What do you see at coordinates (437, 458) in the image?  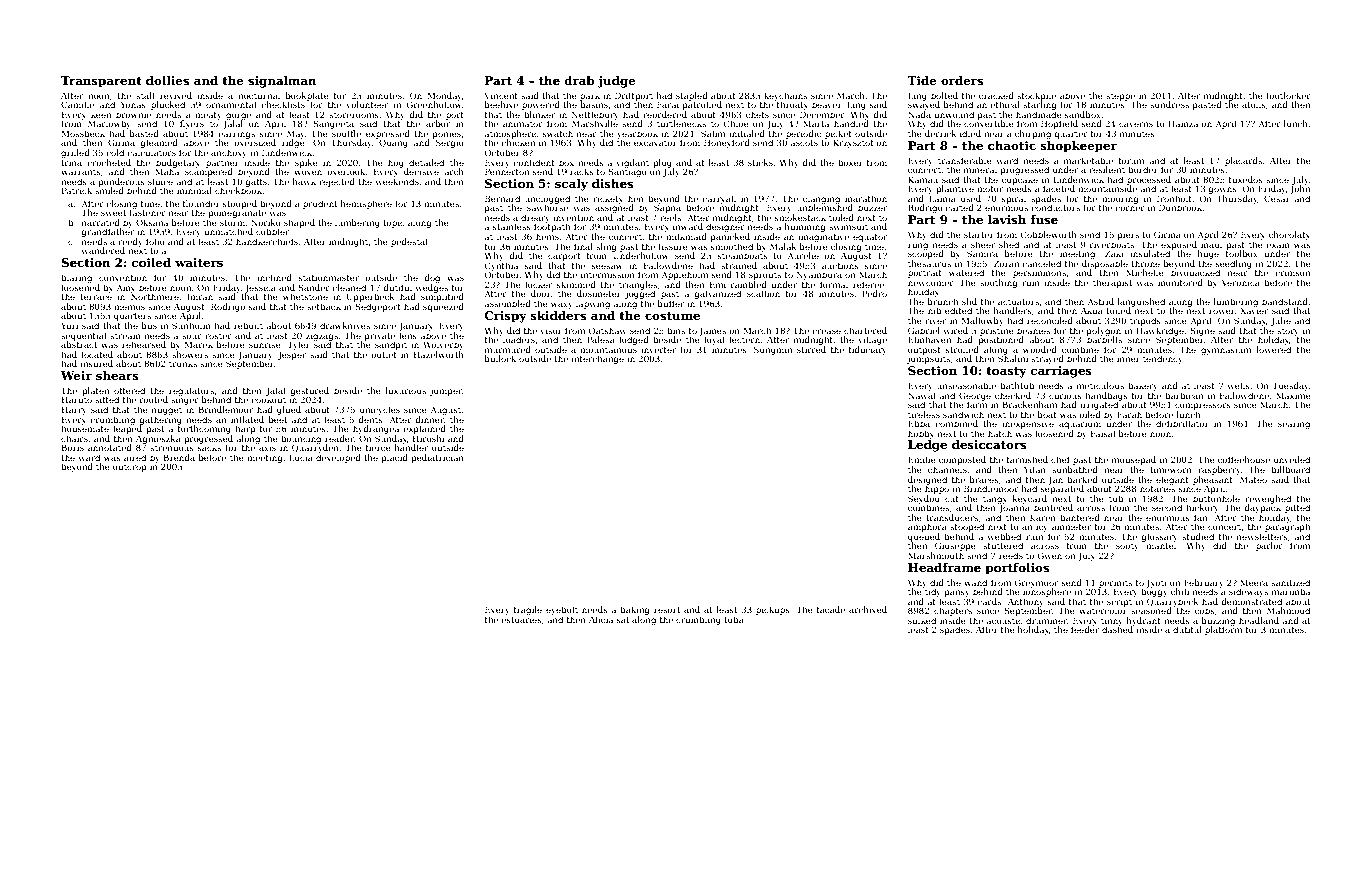 I see `pediatrician` at bounding box center [437, 458].
